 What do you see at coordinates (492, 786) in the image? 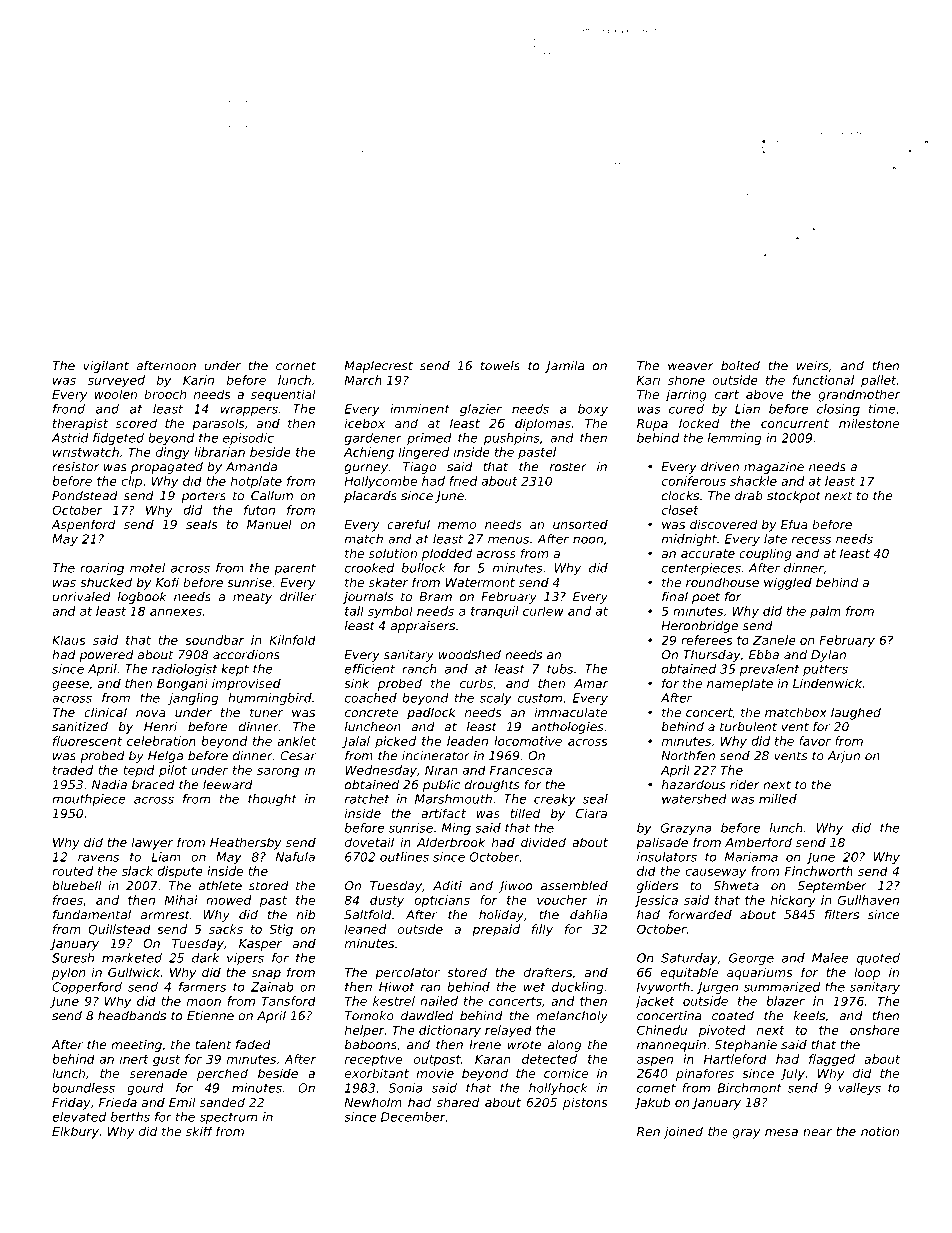
I see `droughts` at bounding box center [492, 786].
